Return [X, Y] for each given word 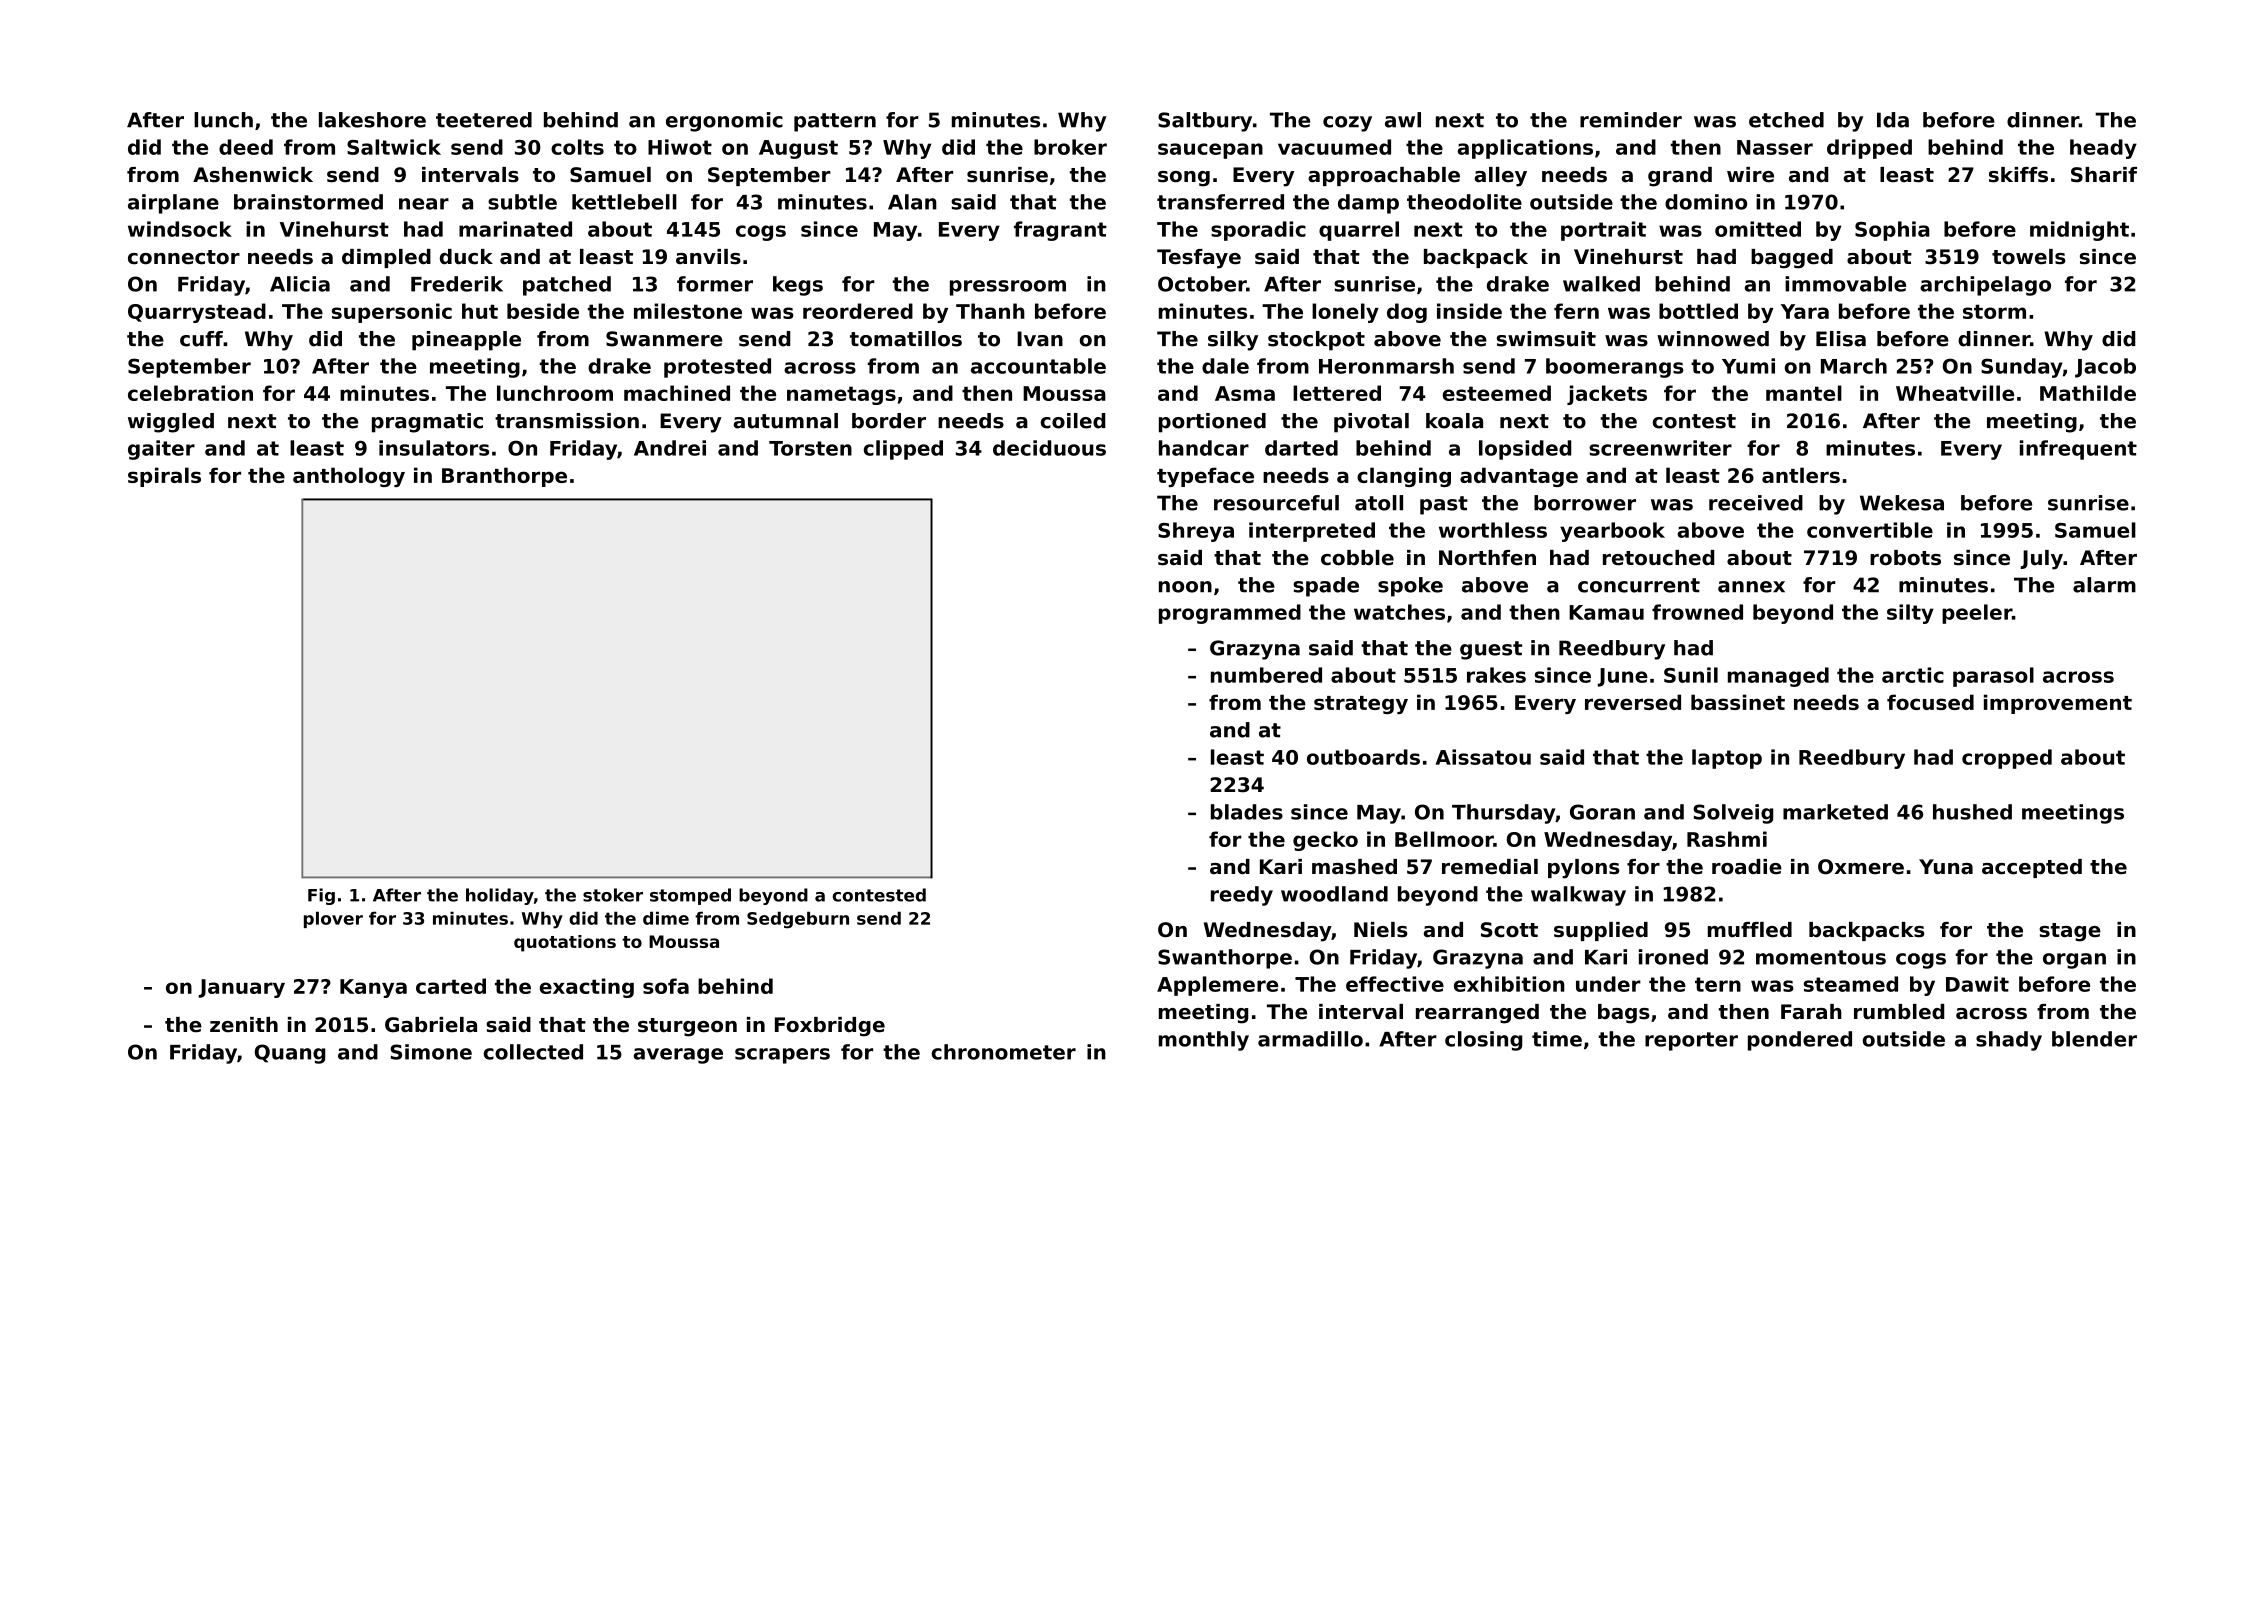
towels [2029, 257]
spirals [164, 477]
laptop [1727, 759]
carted [451, 986]
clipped [903, 450]
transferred [1220, 202]
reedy [1242, 896]
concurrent [1639, 585]
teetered [484, 120]
